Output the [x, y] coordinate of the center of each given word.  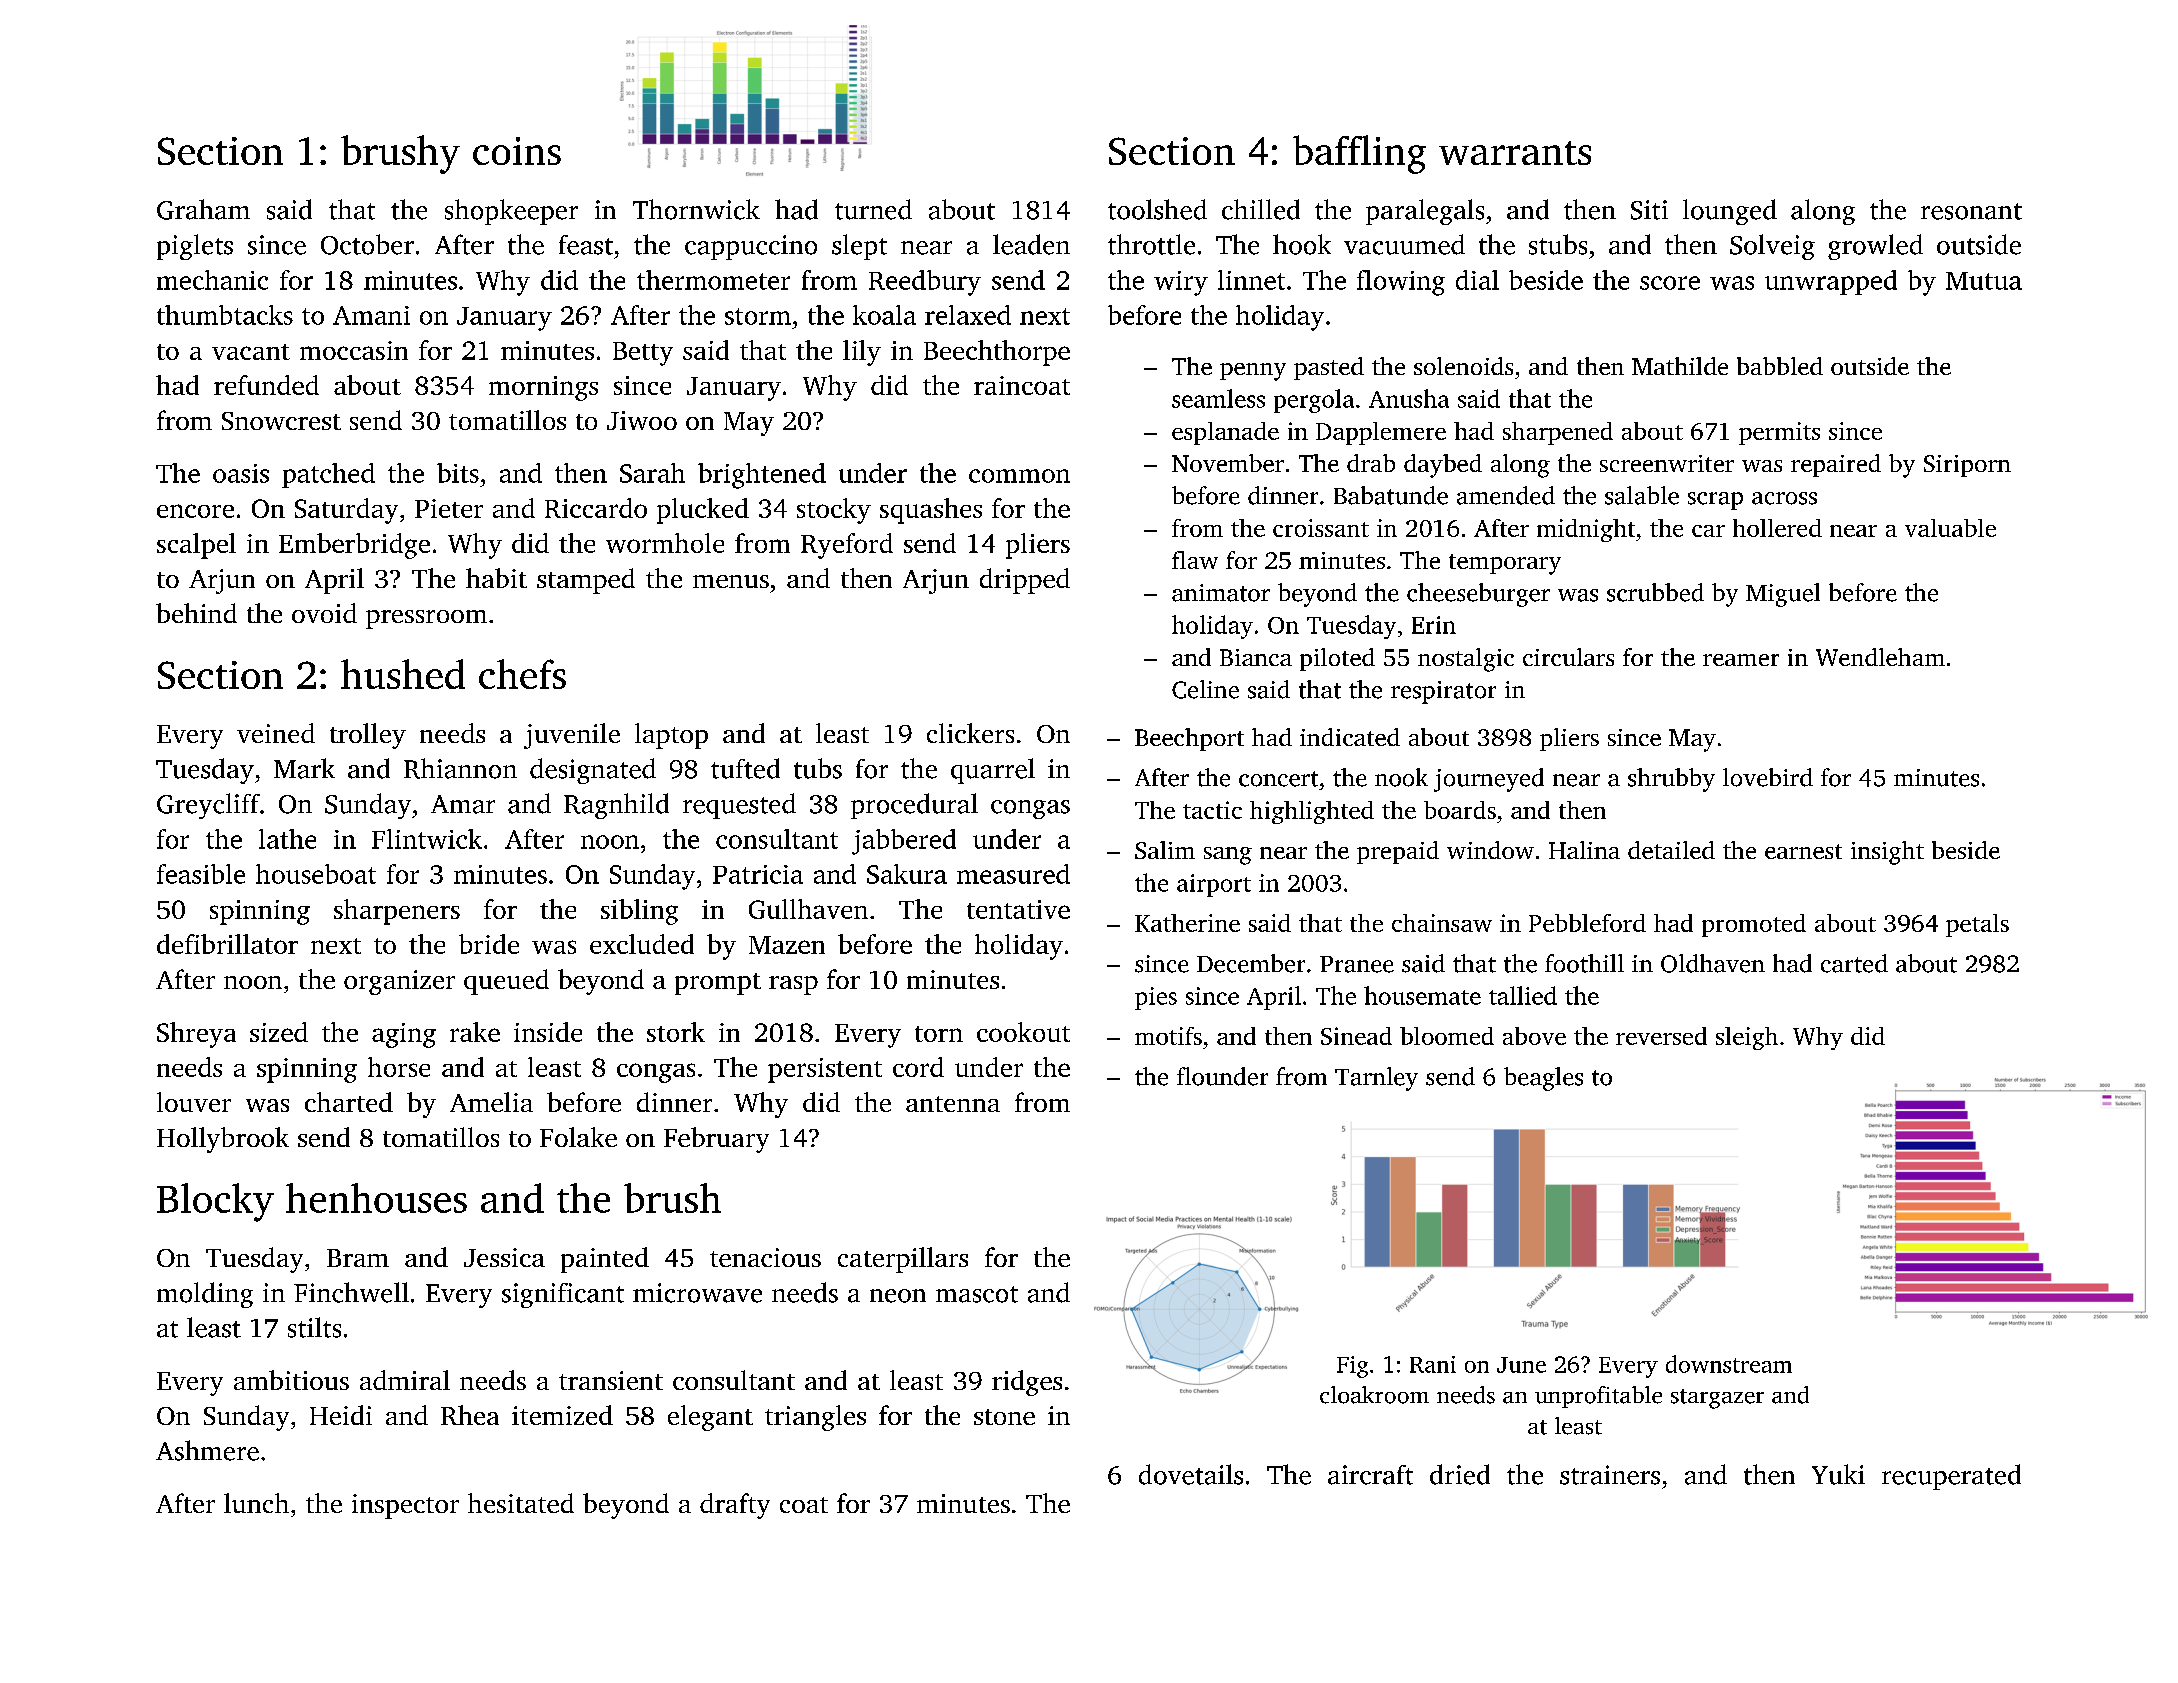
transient [611, 1380]
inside [548, 1032]
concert [1278, 779]
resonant [1971, 211]
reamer [1741, 660]
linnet [1251, 280]
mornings [543, 388]
